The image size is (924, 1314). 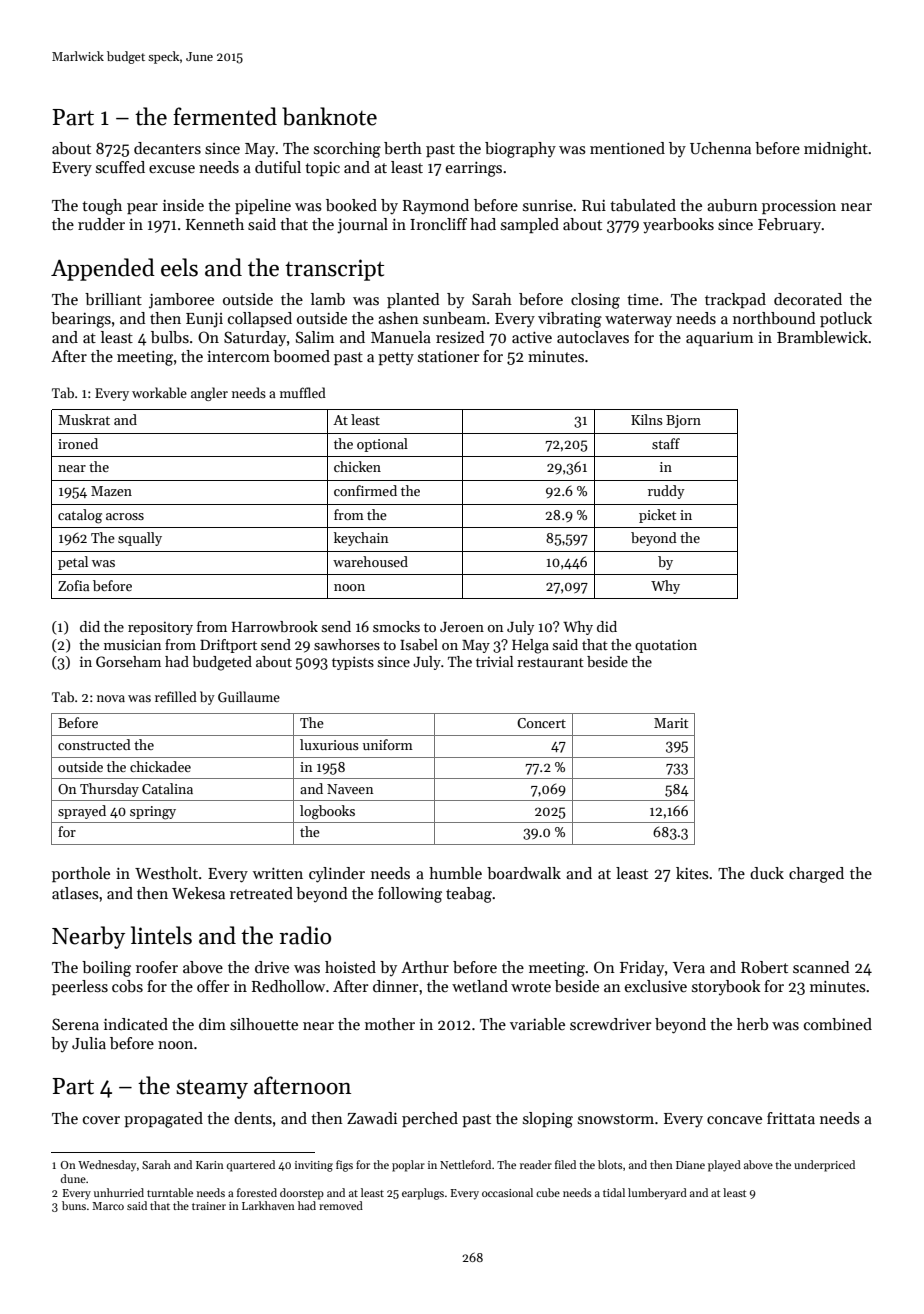 What do you see at coordinates (225, 116) in the page?
I see `fermented` at bounding box center [225, 116].
